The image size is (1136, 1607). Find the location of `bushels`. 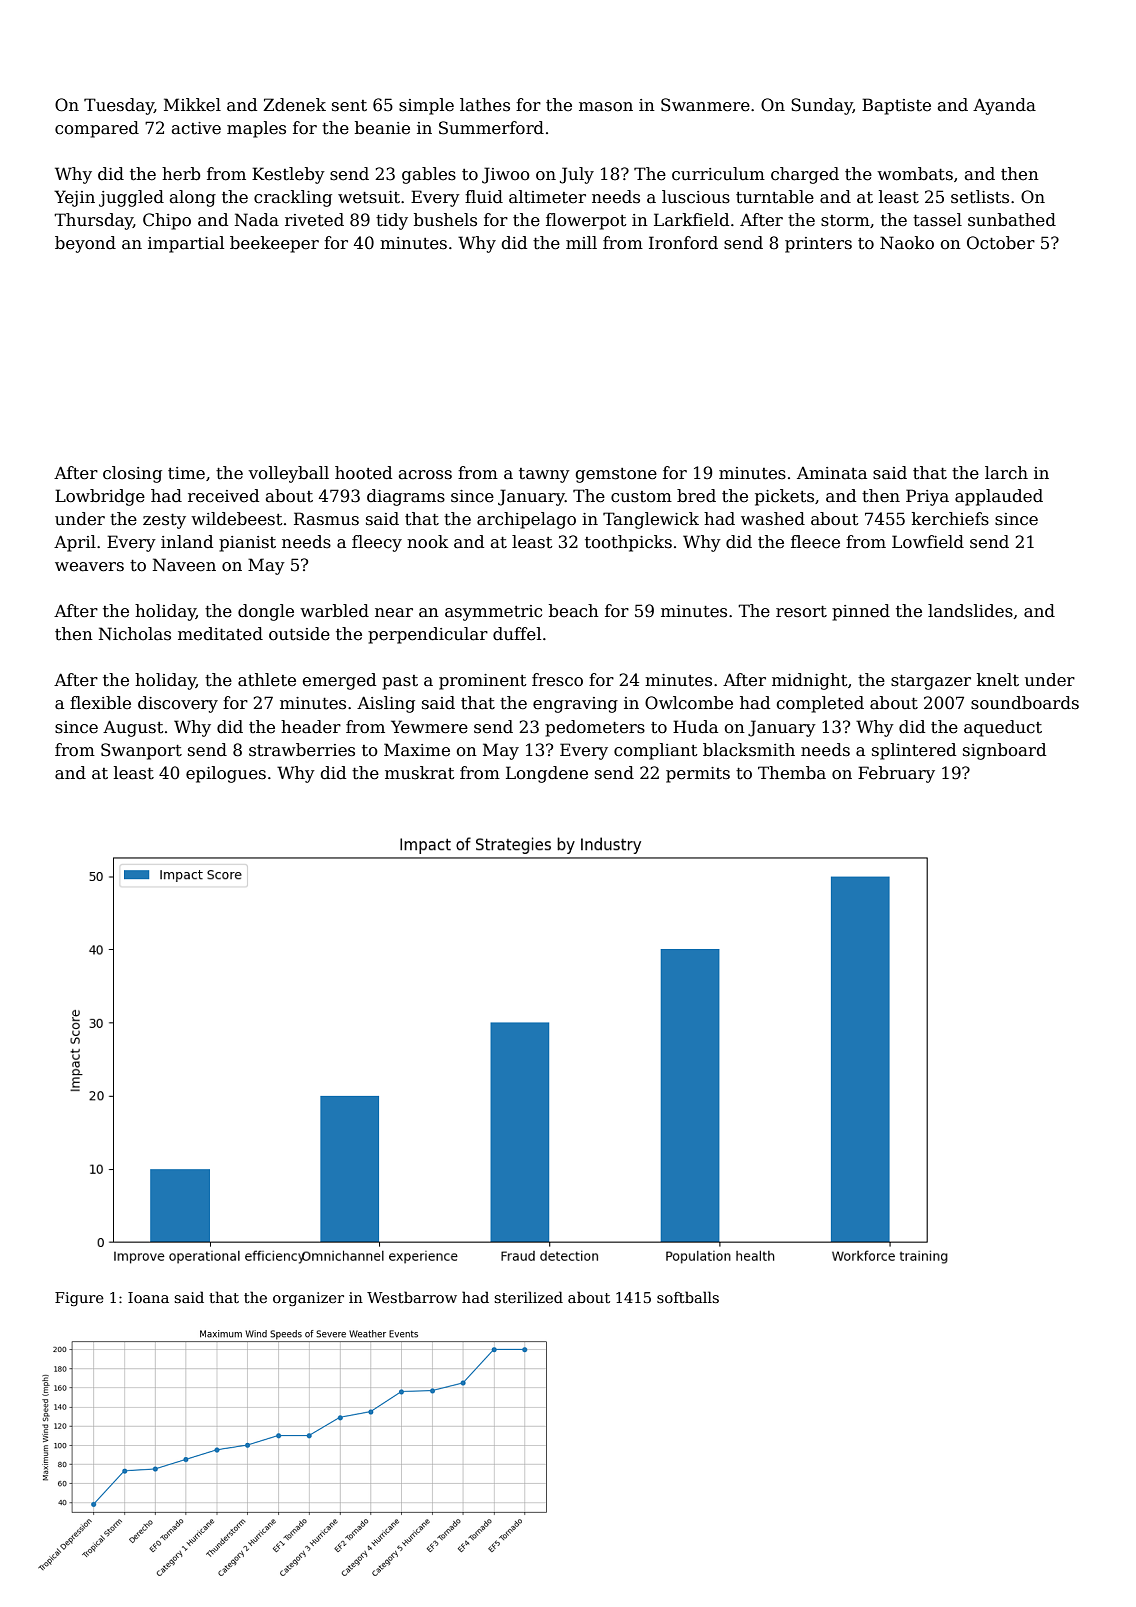

bushels is located at coordinates (445, 220).
